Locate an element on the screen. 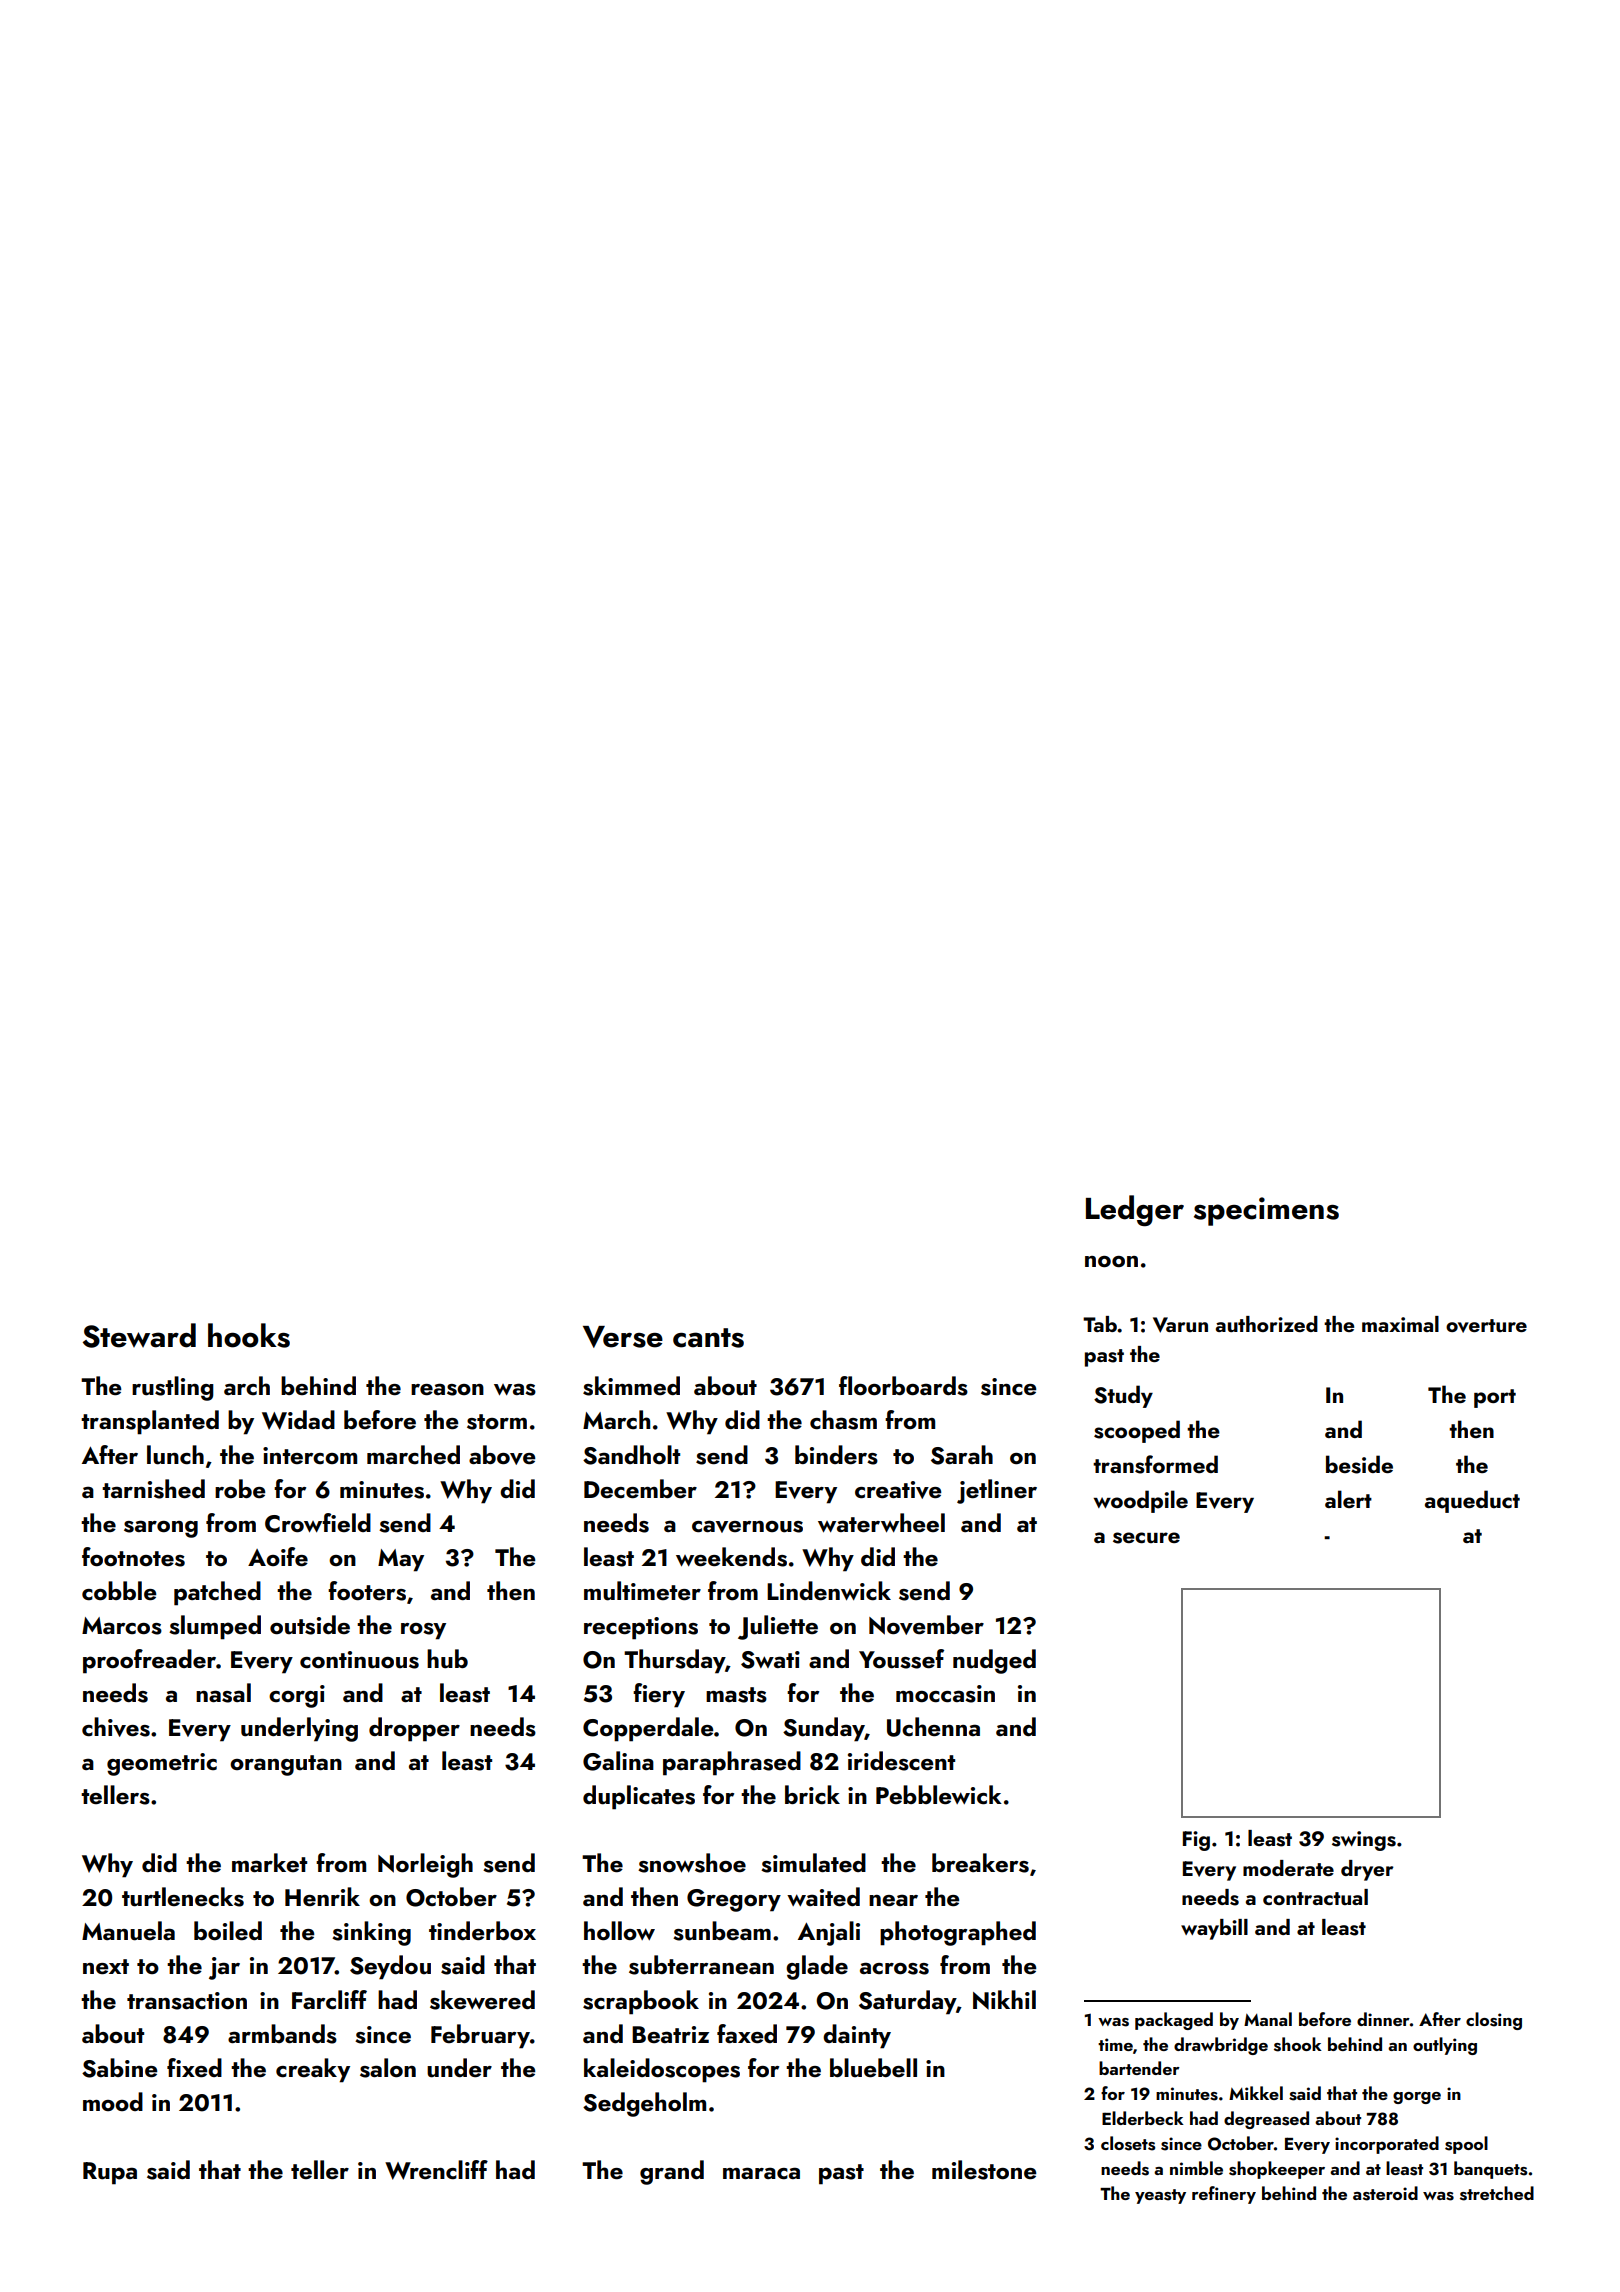  Steward is located at coordinates (139, 1335).
